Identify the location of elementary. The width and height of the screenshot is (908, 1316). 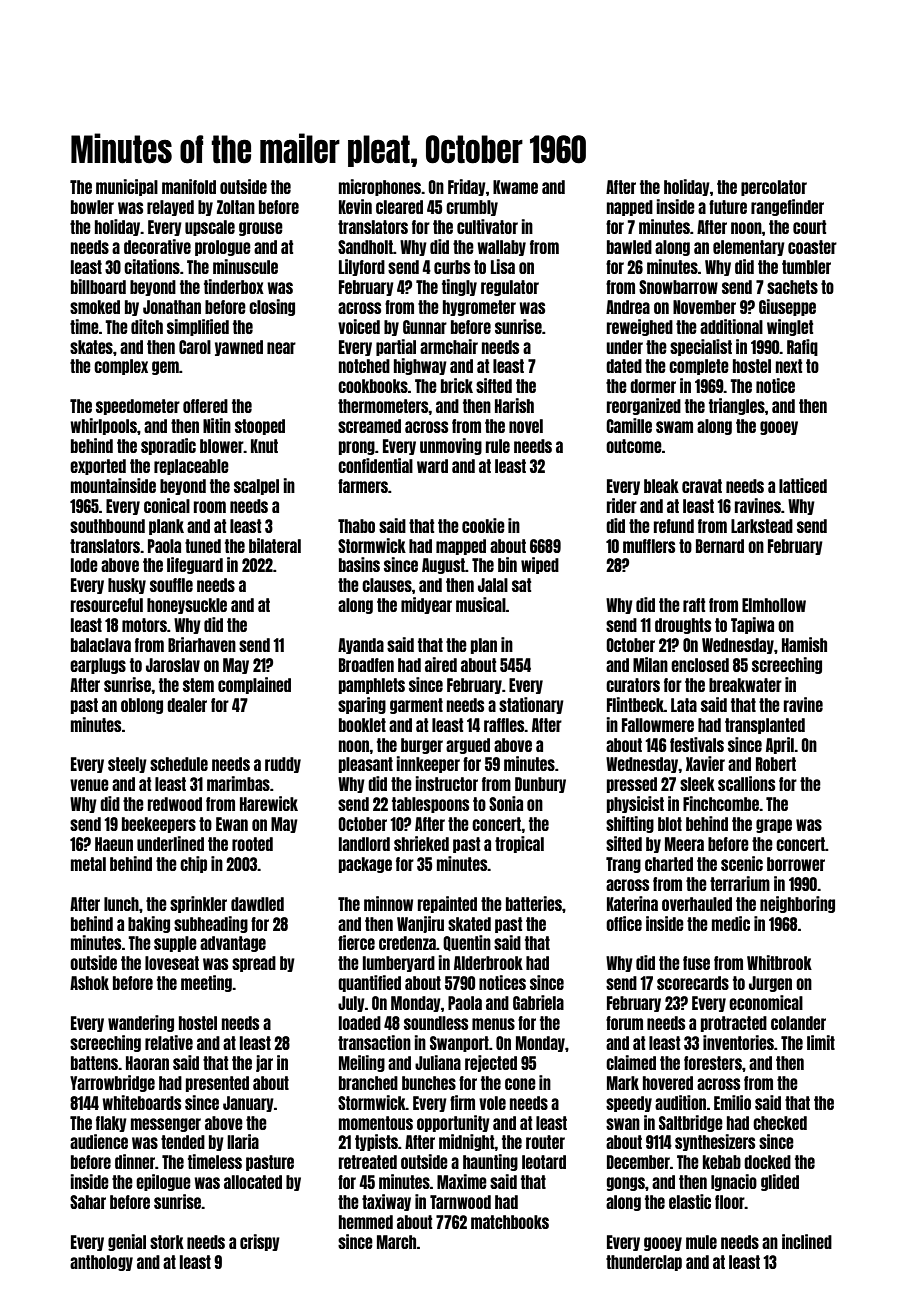
(749, 248).
